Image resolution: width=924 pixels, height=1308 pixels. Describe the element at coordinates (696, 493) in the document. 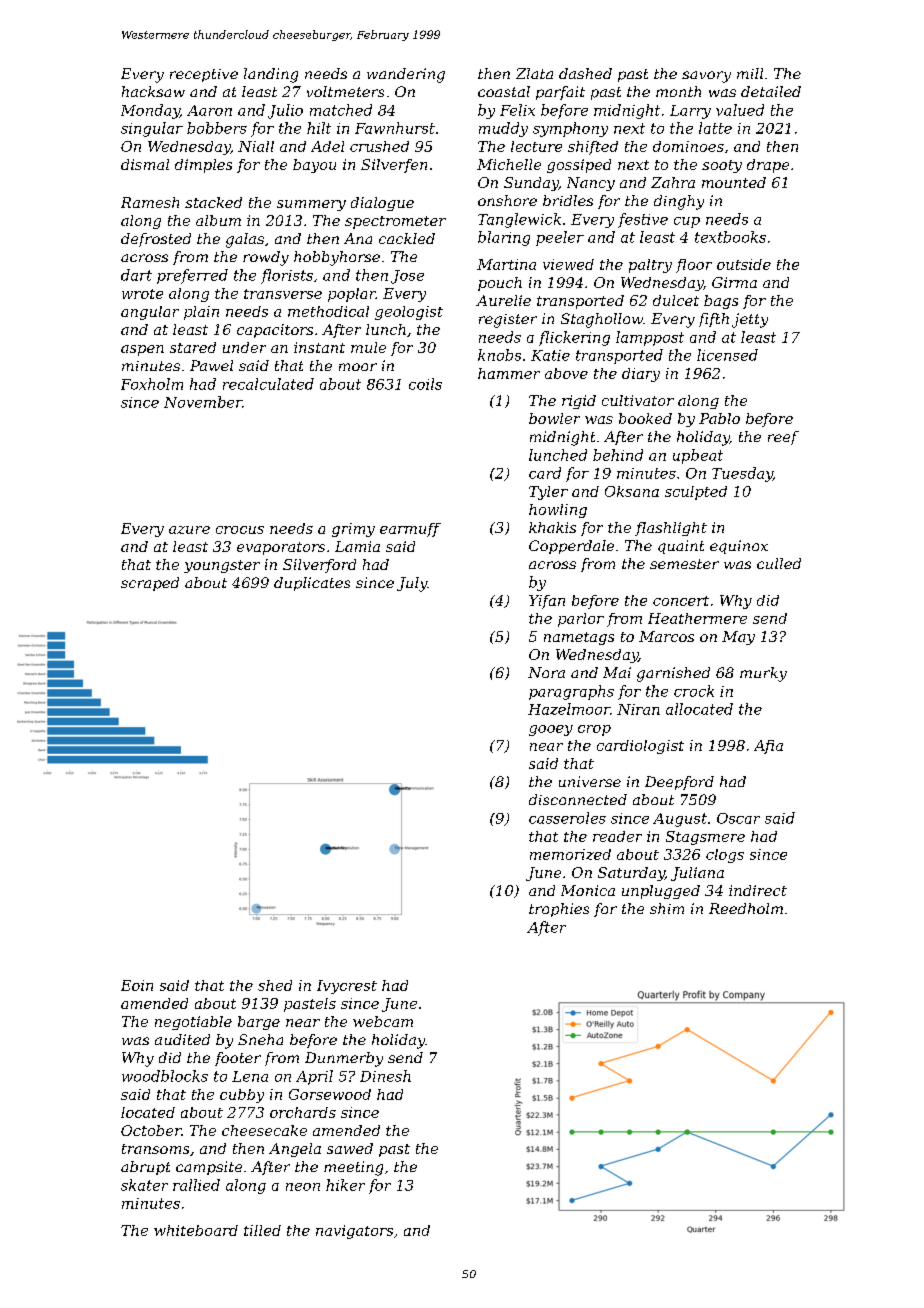

I see `sculpted` at that location.
